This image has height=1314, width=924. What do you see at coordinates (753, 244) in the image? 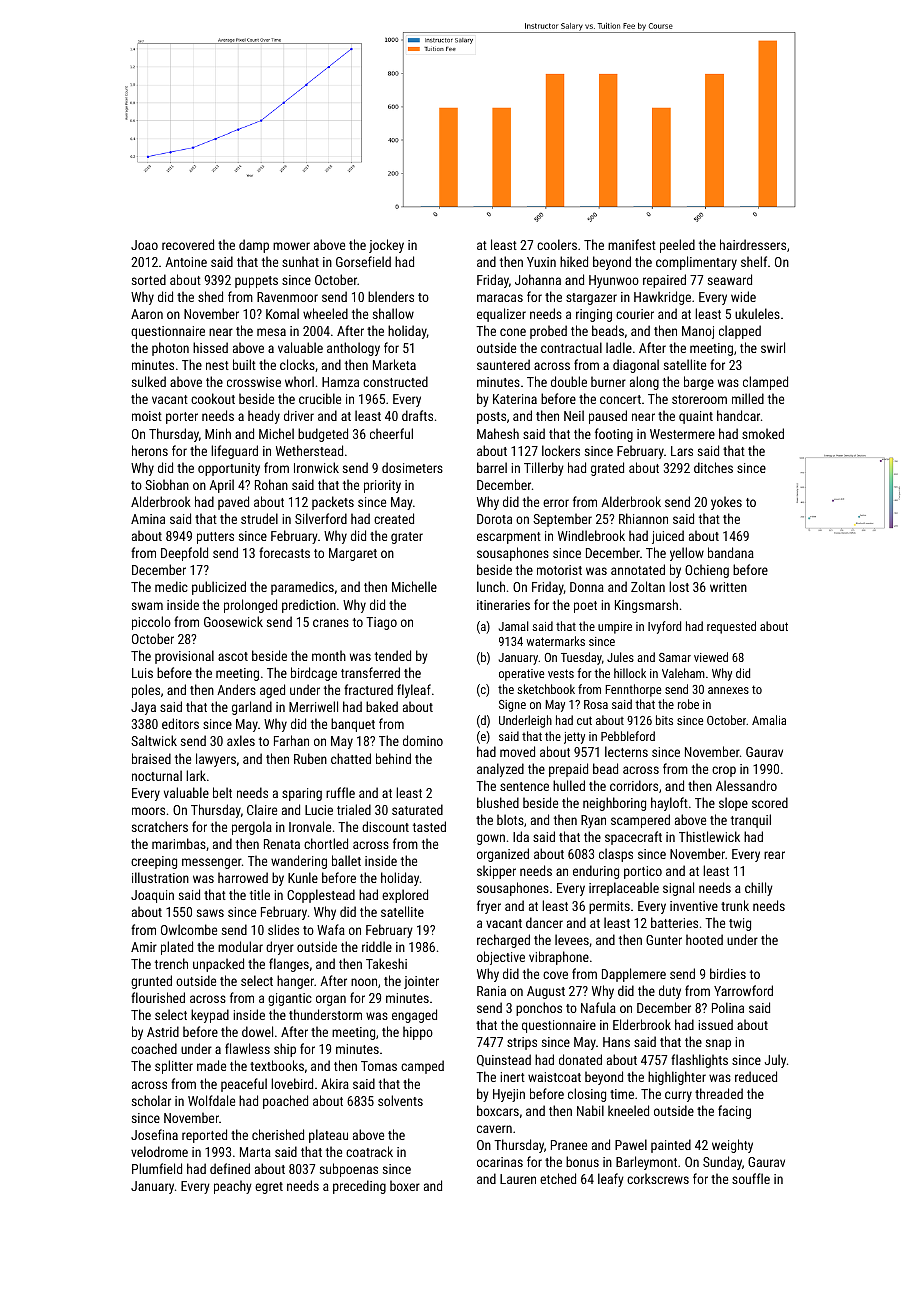
I see `hairdressers` at bounding box center [753, 244].
